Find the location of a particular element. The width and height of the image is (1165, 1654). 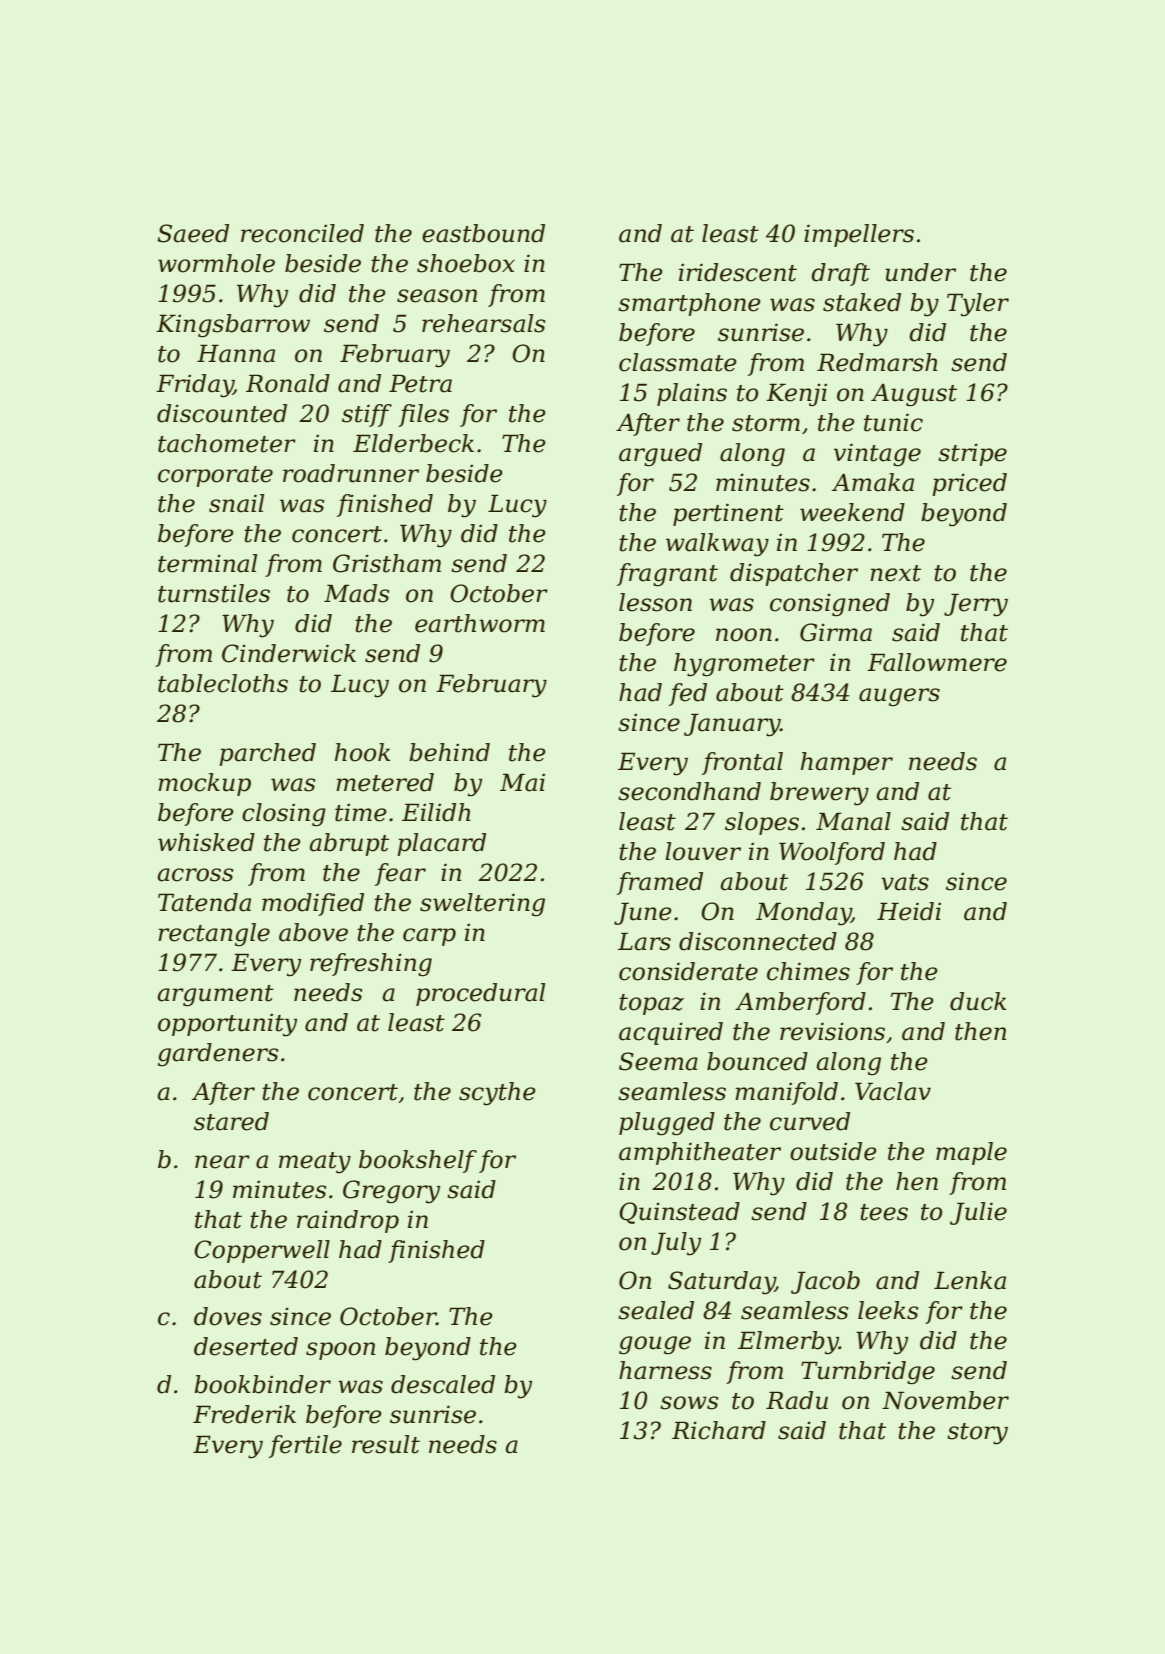

impellers is located at coordinates (859, 235).
